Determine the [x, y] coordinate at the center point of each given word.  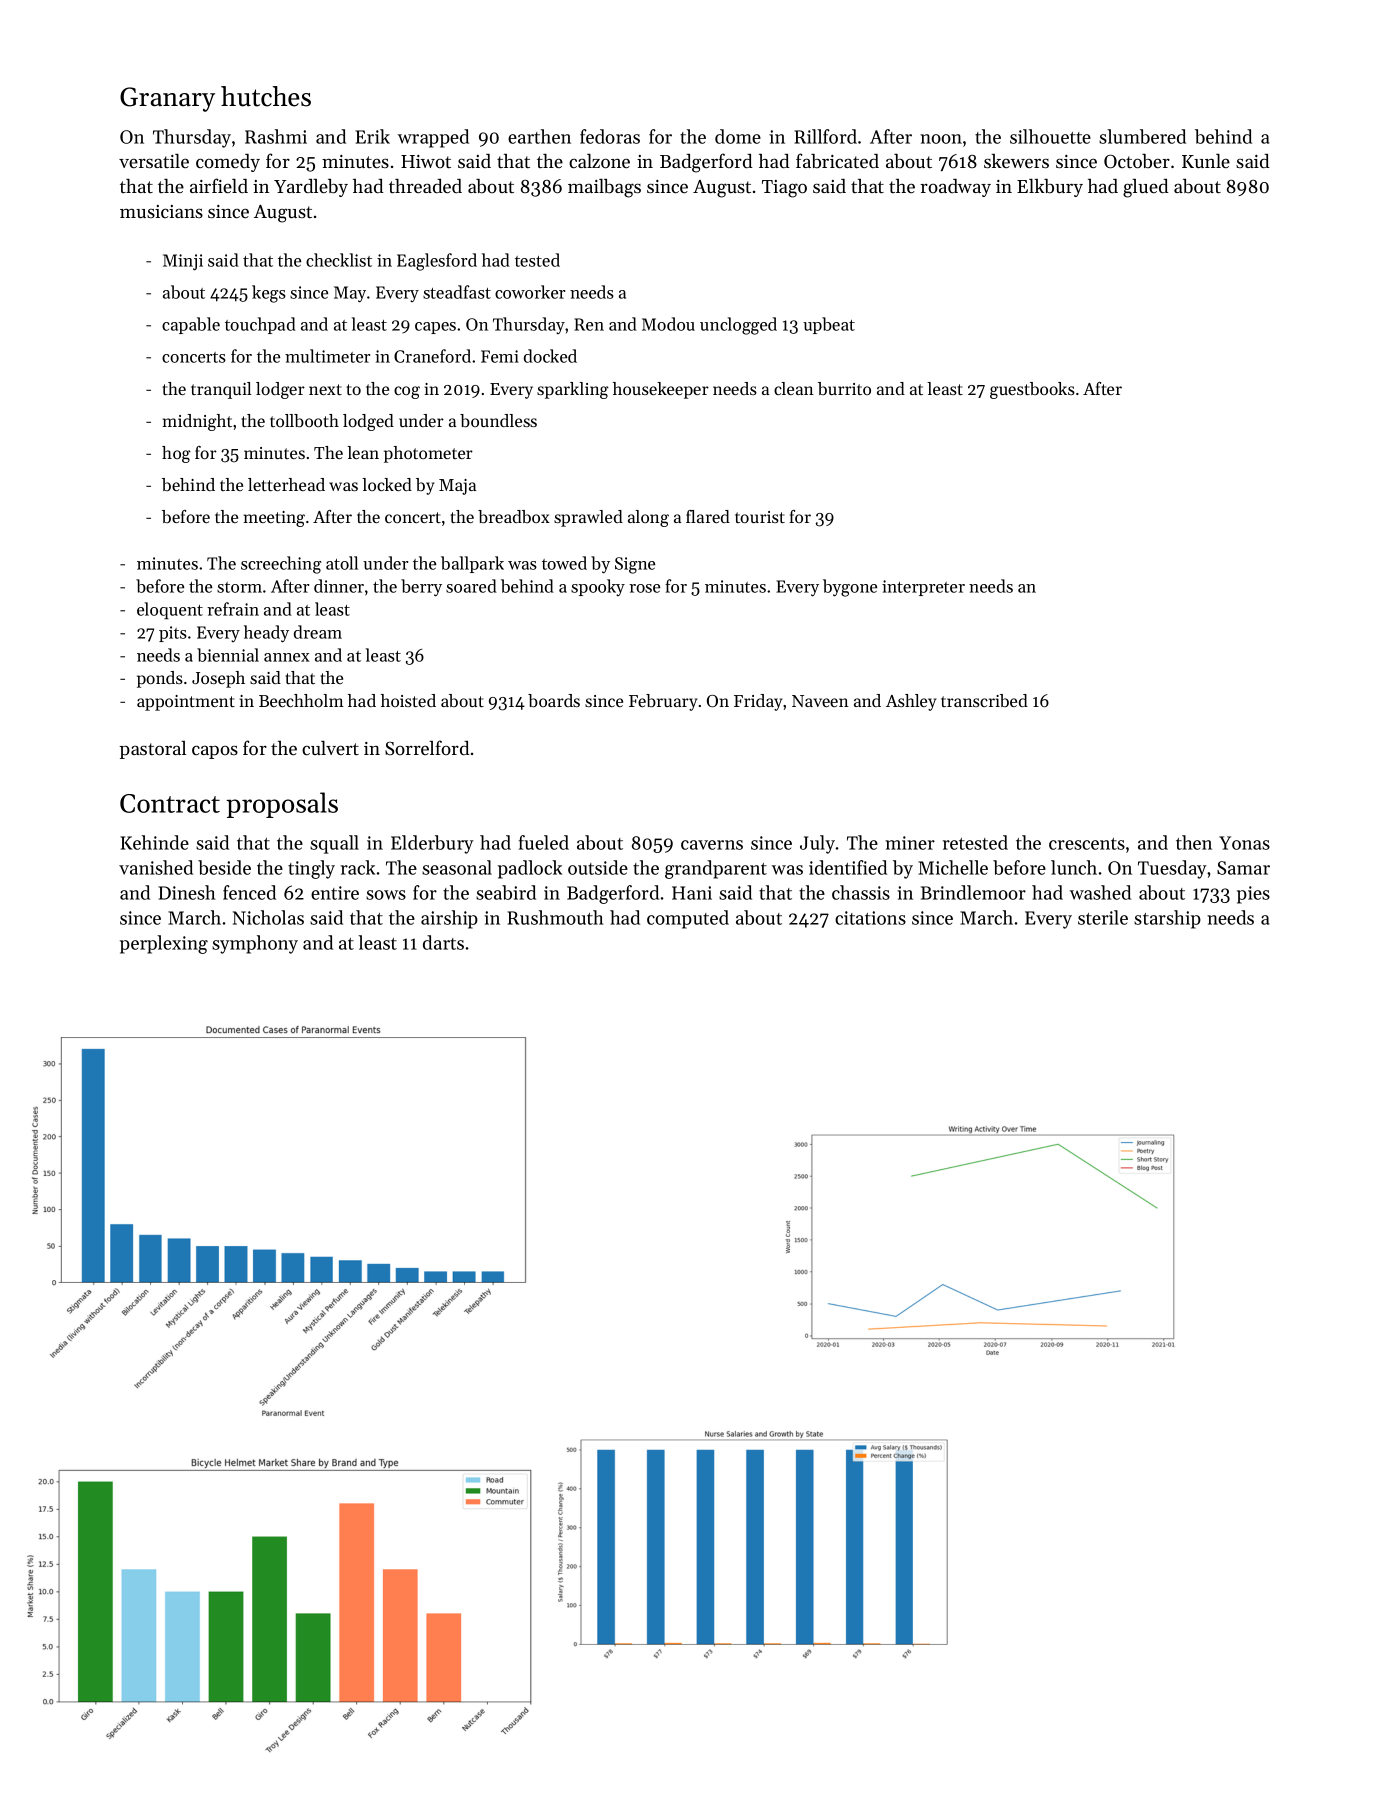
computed [688, 919]
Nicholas [268, 917]
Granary [167, 99]
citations [870, 918]
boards [554, 700]
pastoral [152, 750]
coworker [530, 292]
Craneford [432, 356]
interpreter [923, 588]
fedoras [610, 136]
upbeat [829, 325]
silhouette [1050, 136]
